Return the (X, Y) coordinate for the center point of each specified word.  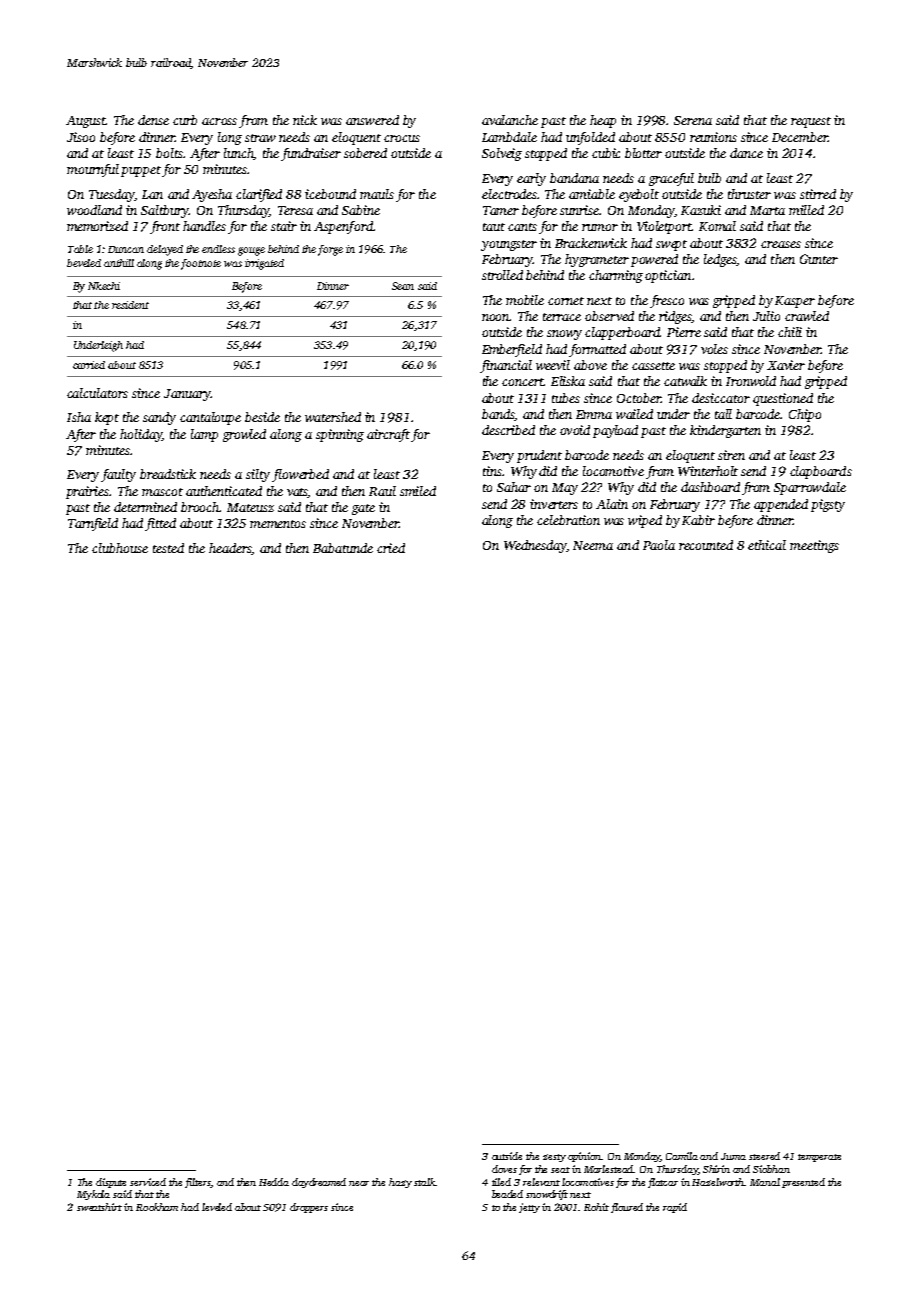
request (811, 122)
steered (764, 1156)
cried (391, 548)
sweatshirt (99, 1207)
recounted (706, 545)
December (800, 137)
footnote (201, 264)
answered (372, 120)
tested (168, 548)
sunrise (580, 210)
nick (305, 120)
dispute (111, 1183)
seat (560, 1170)
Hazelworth (718, 1182)
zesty (554, 1158)
